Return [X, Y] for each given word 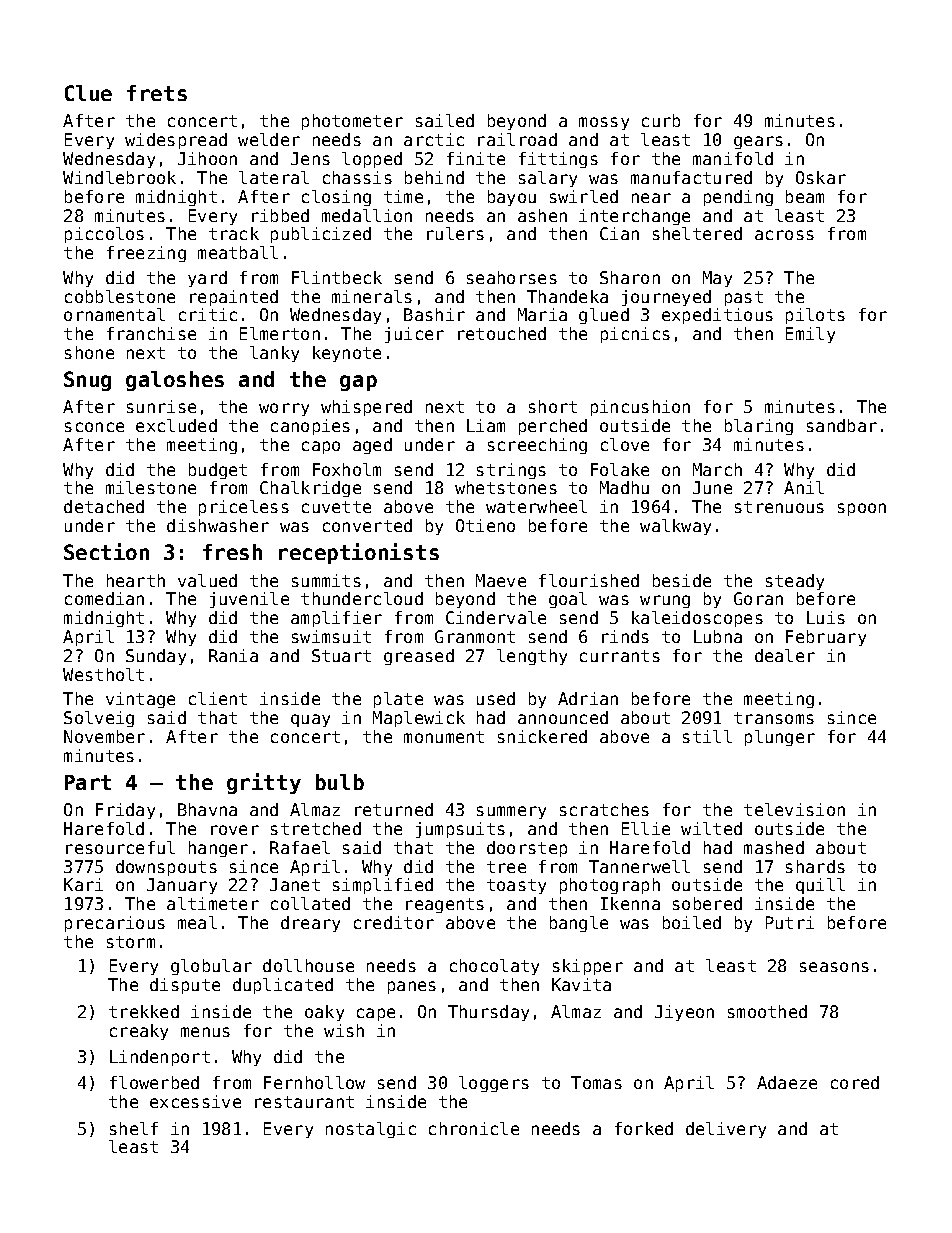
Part [88, 782]
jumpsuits [460, 830]
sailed [445, 120]
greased [419, 657]
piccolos [104, 235]
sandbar [842, 425]
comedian [104, 598]
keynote [347, 354]
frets [157, 93]
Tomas [596, 1082]
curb [661, 120]
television [794, 809]
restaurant [304, 1102]
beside [682, 580]
